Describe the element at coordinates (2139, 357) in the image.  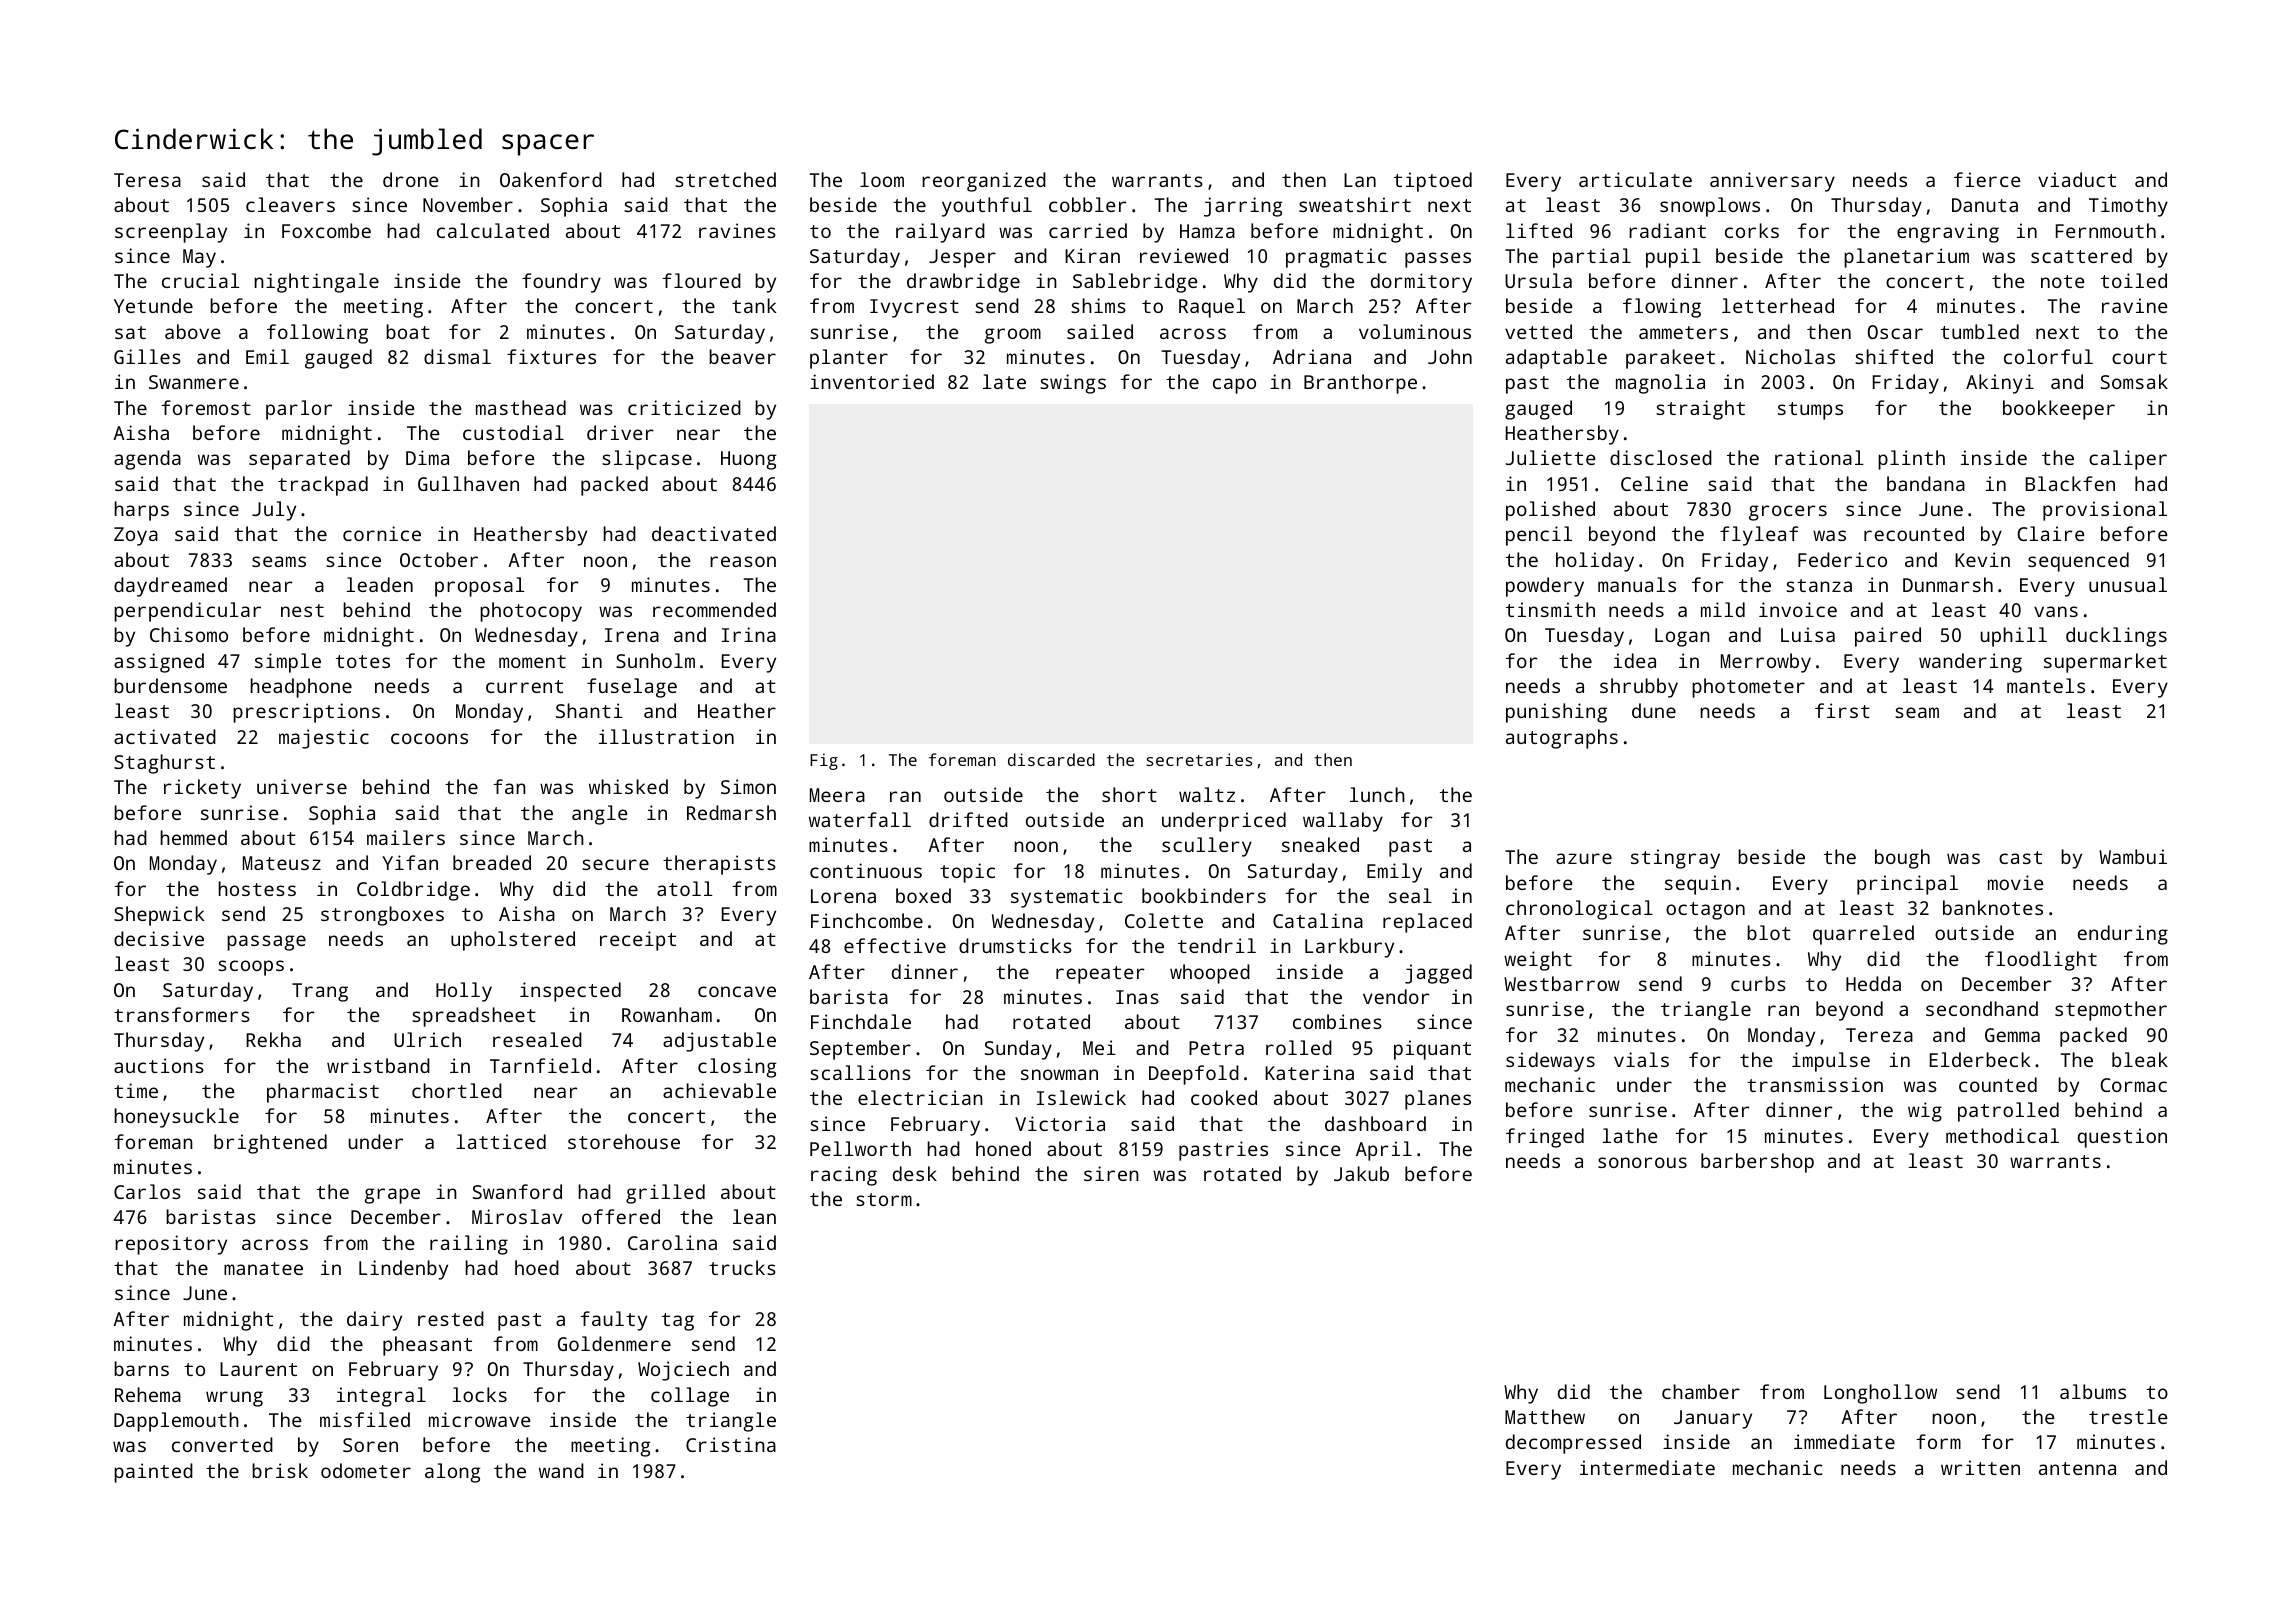
I see `court` at that location.
